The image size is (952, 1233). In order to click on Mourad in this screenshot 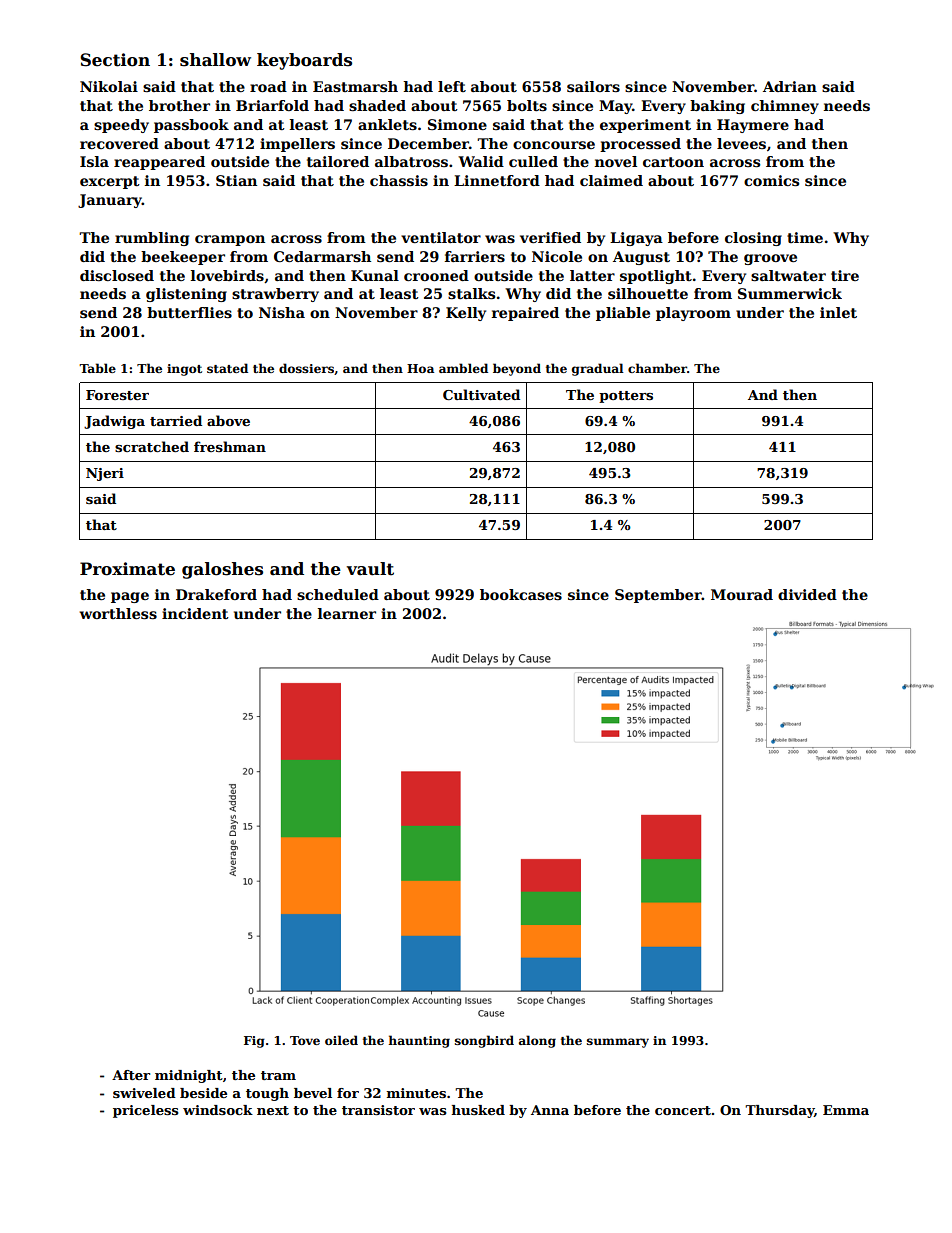, I will do `click(742, 594)`.
